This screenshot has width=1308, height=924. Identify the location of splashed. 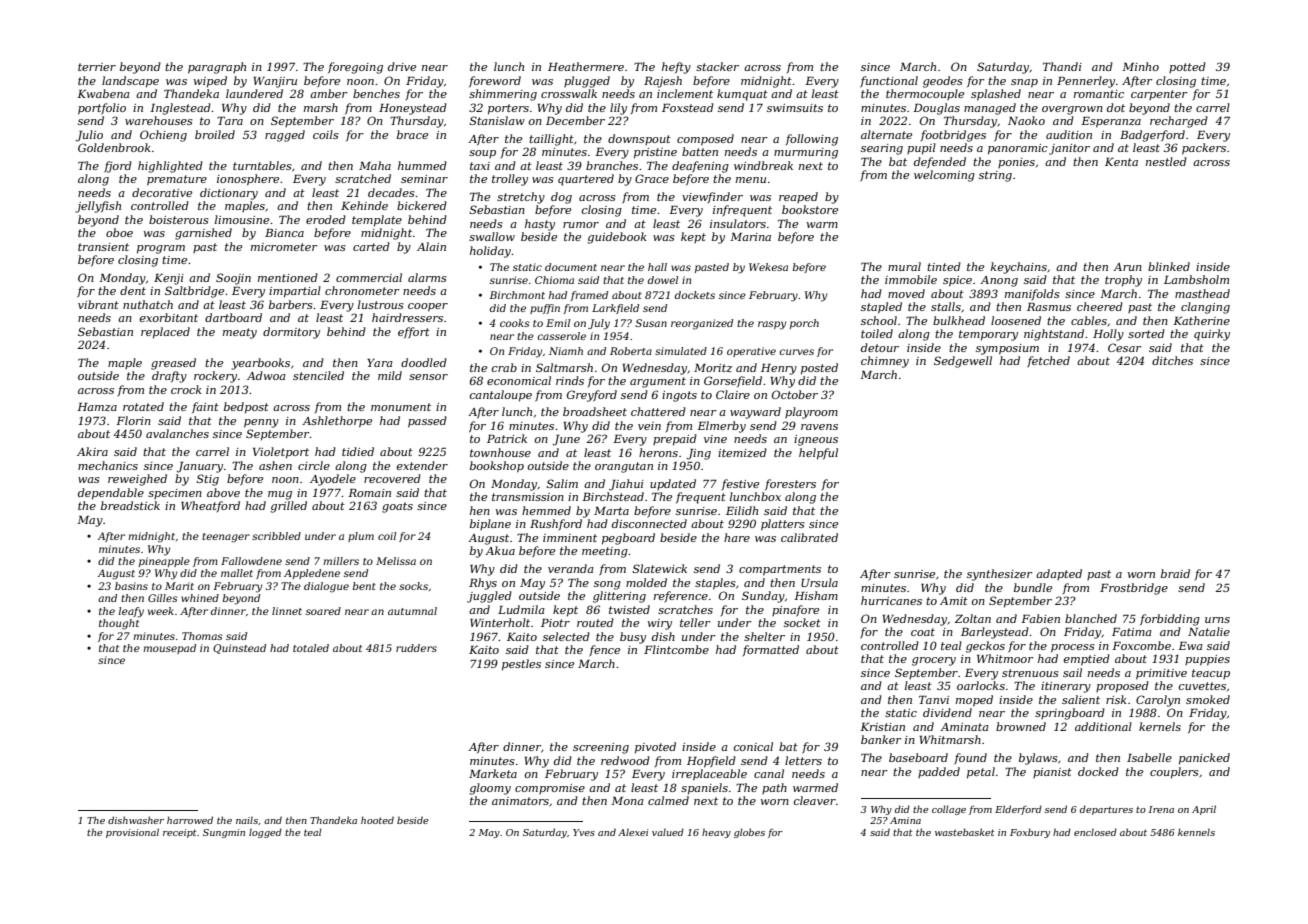
(996, 95).
